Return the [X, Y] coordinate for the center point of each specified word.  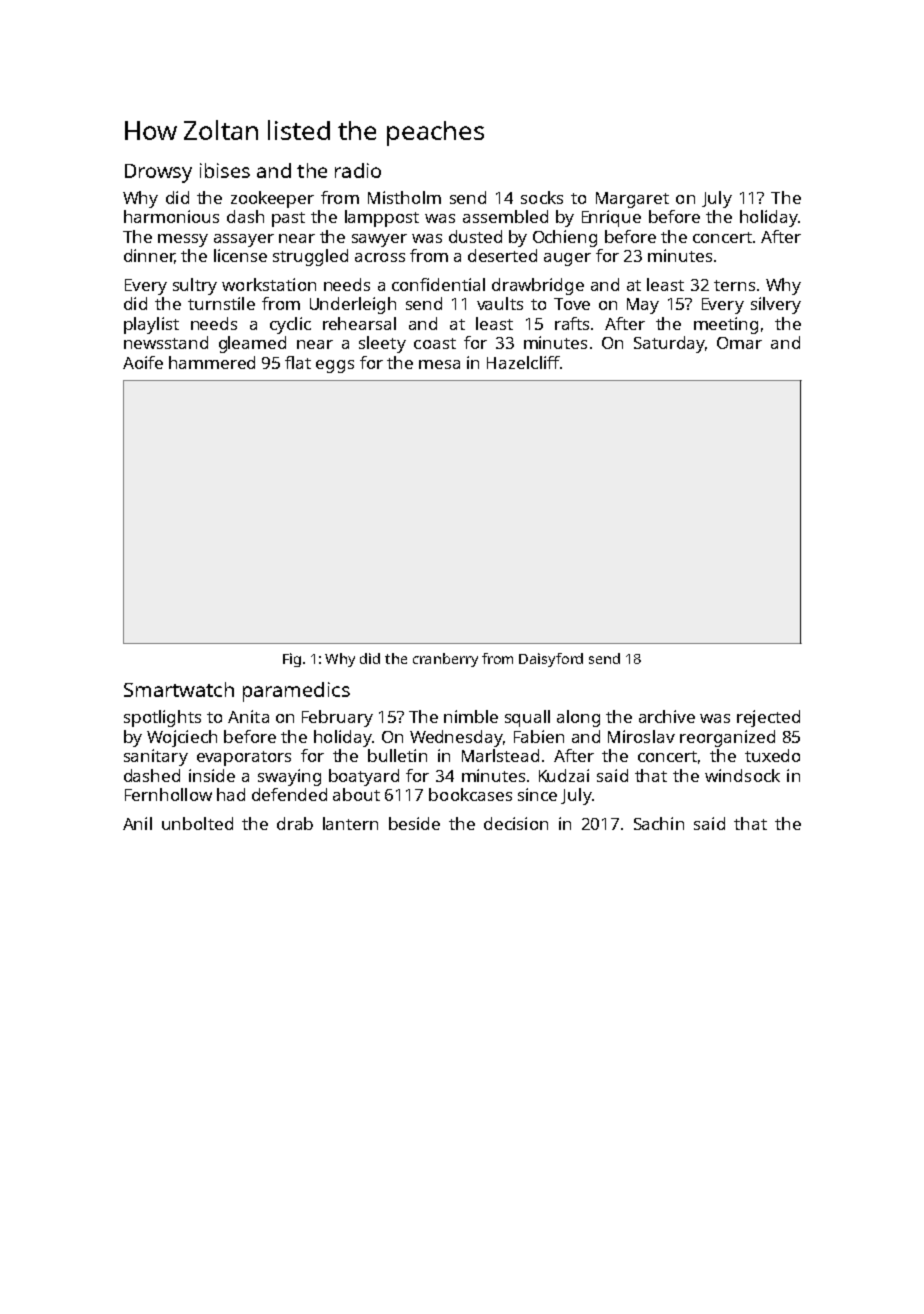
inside [212, 775]
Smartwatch [179, 689]
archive [667, 716]
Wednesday [456, 738]
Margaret [632, 200]
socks [542, 197]
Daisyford [551, 660]
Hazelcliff [523, 362]
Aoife [143, 362]
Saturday [669, 344]
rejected [768, 718]
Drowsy [158, 173]
